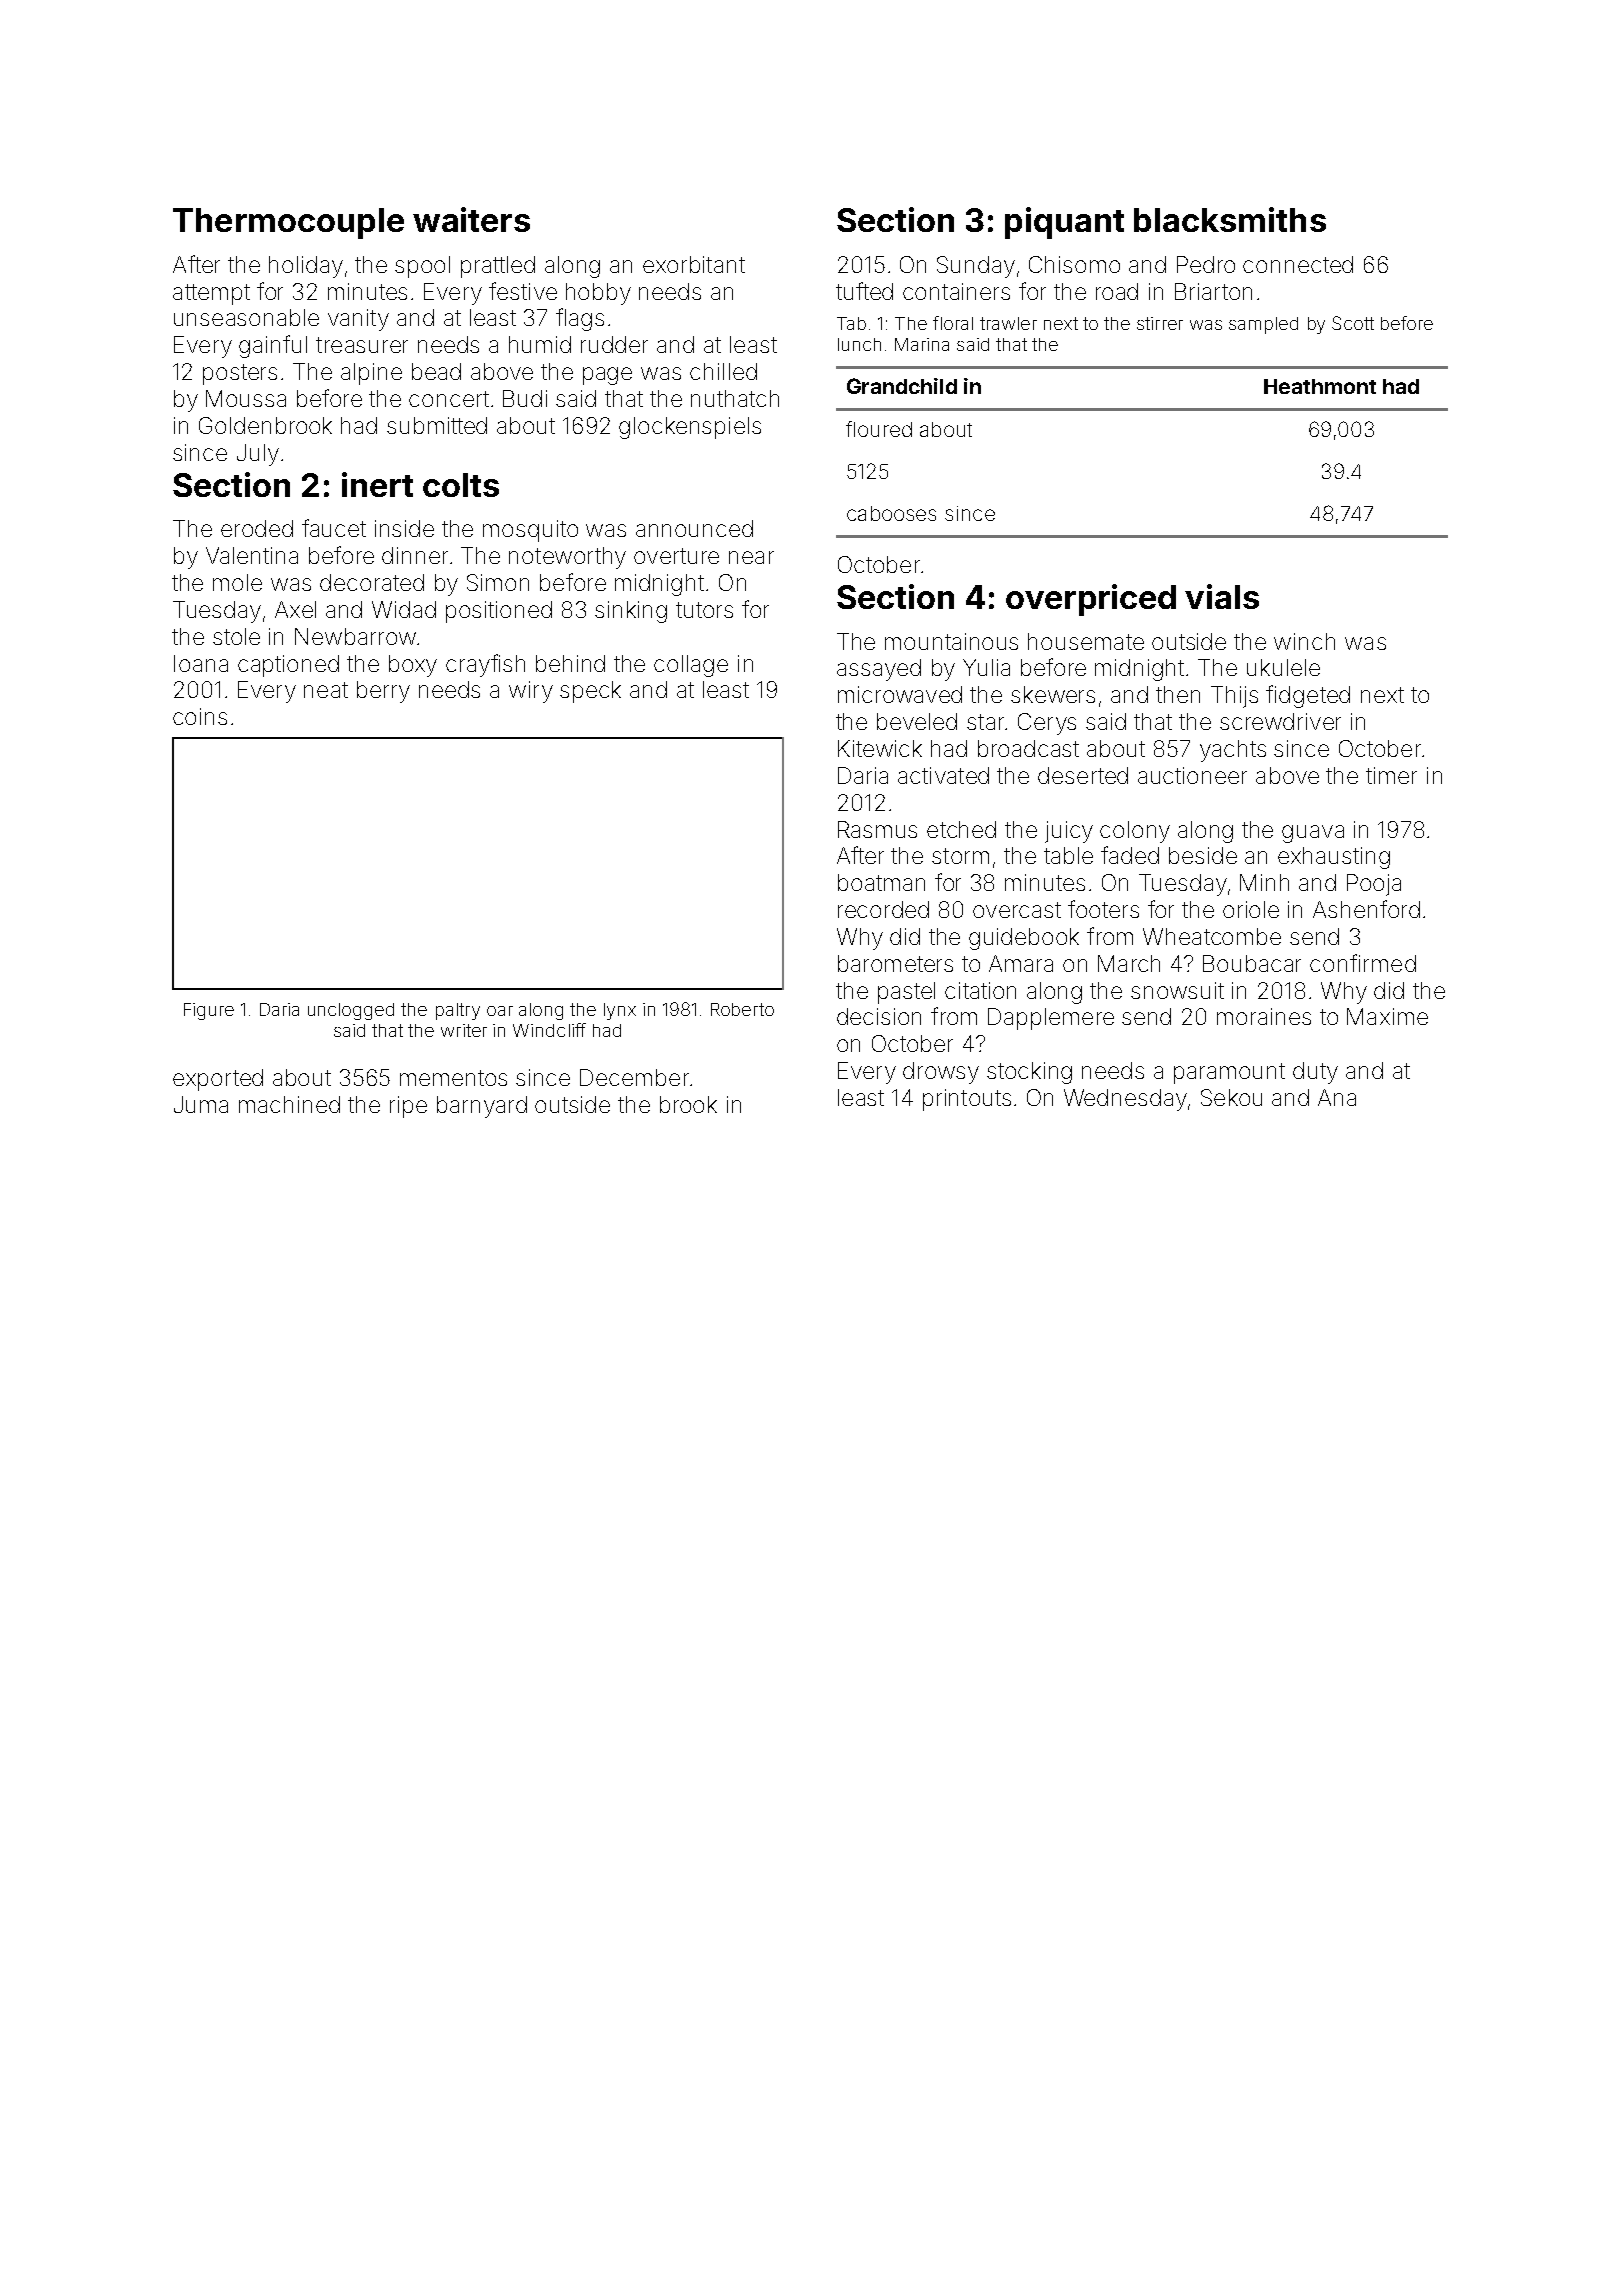 The height and width of the document is (2292, 1620). What do you see at coordinates (200, 716) in the document?
I see `coins` at bounding box center [200, 716].
